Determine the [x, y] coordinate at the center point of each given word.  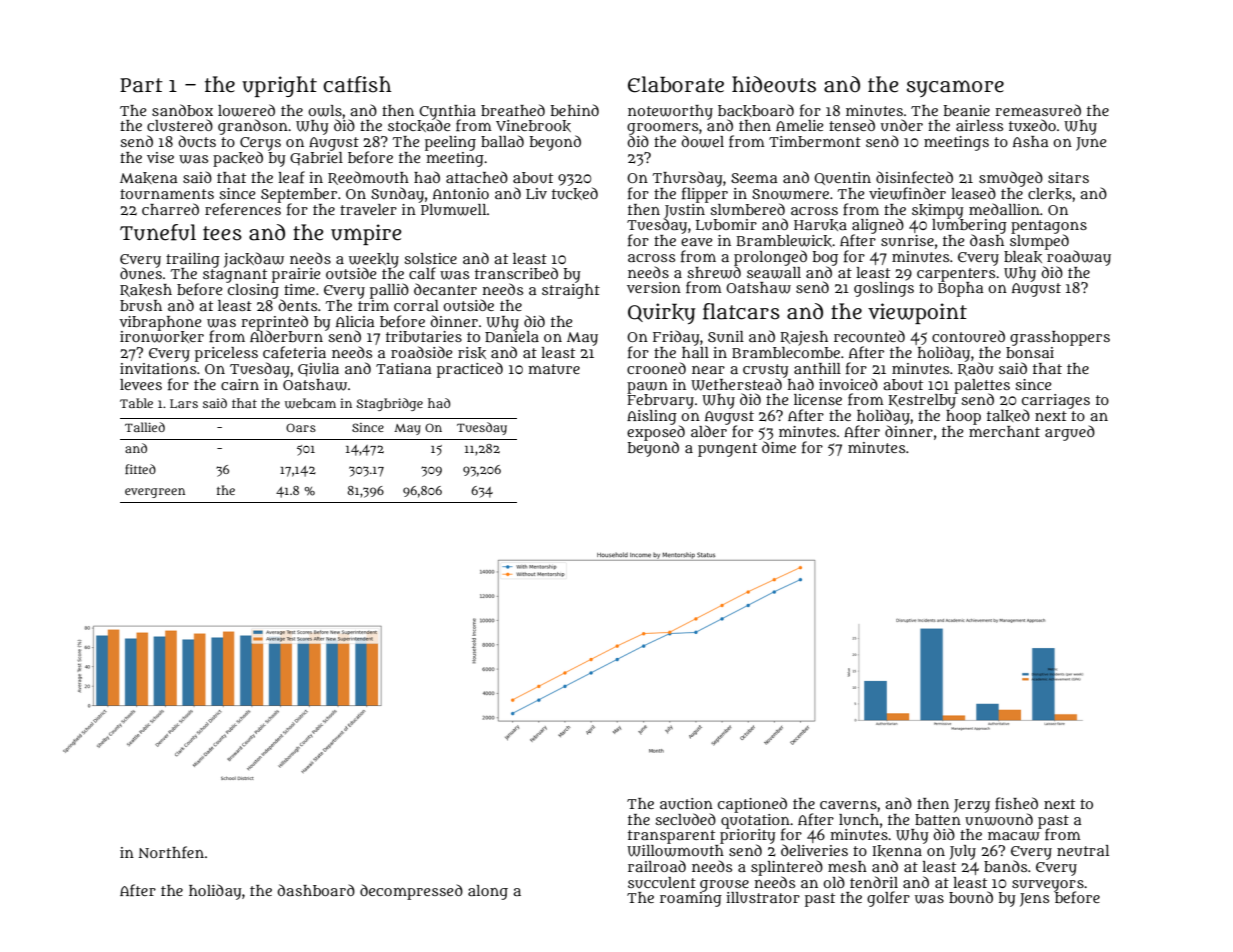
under [902, 125]
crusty [766, 371]
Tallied [145, 427]
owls [325, 111]
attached [477, 177]
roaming [691, 899]
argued [1070, 433]
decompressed [411, 892]
